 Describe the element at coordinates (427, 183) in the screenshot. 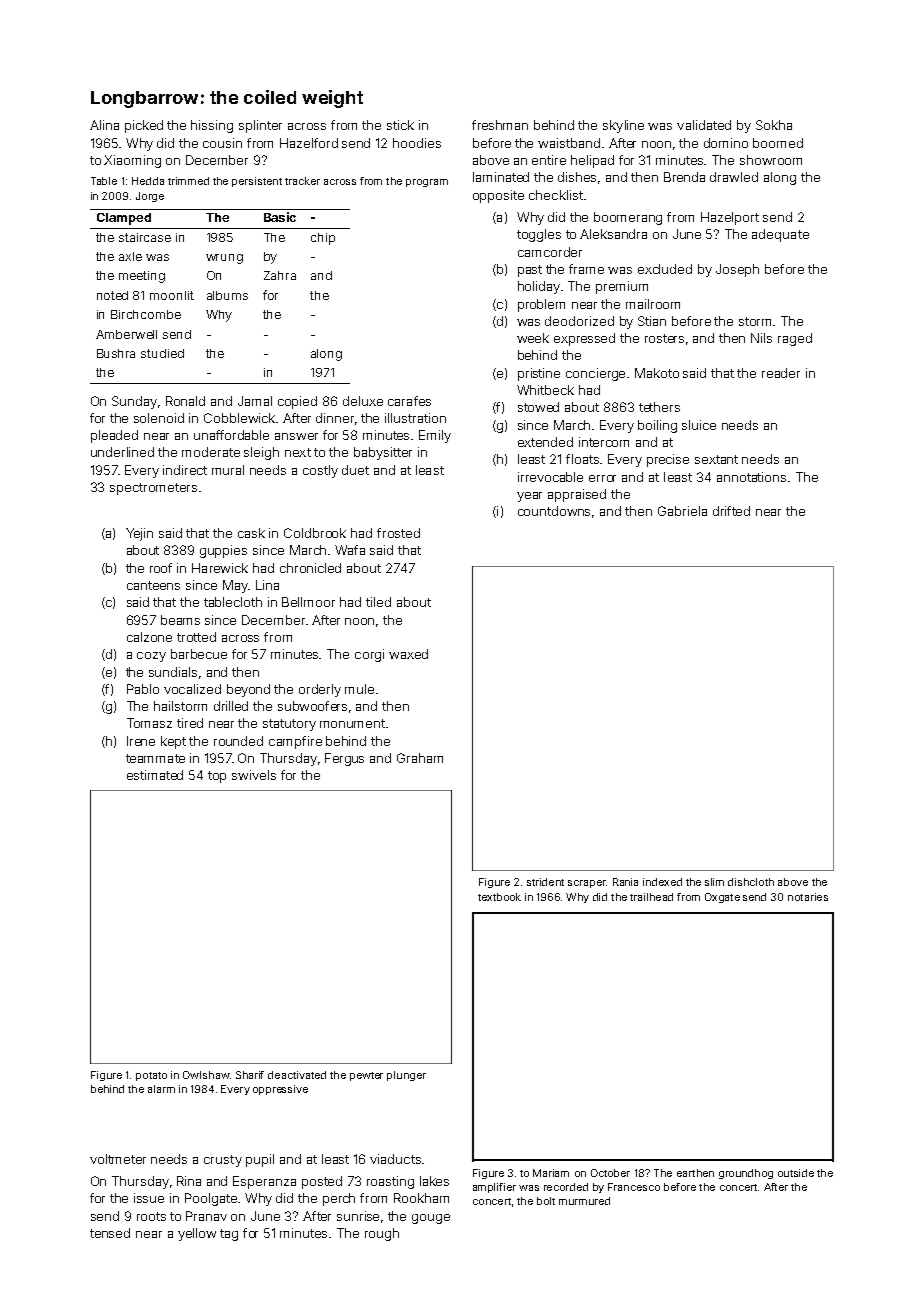

I see `program` at that location.
